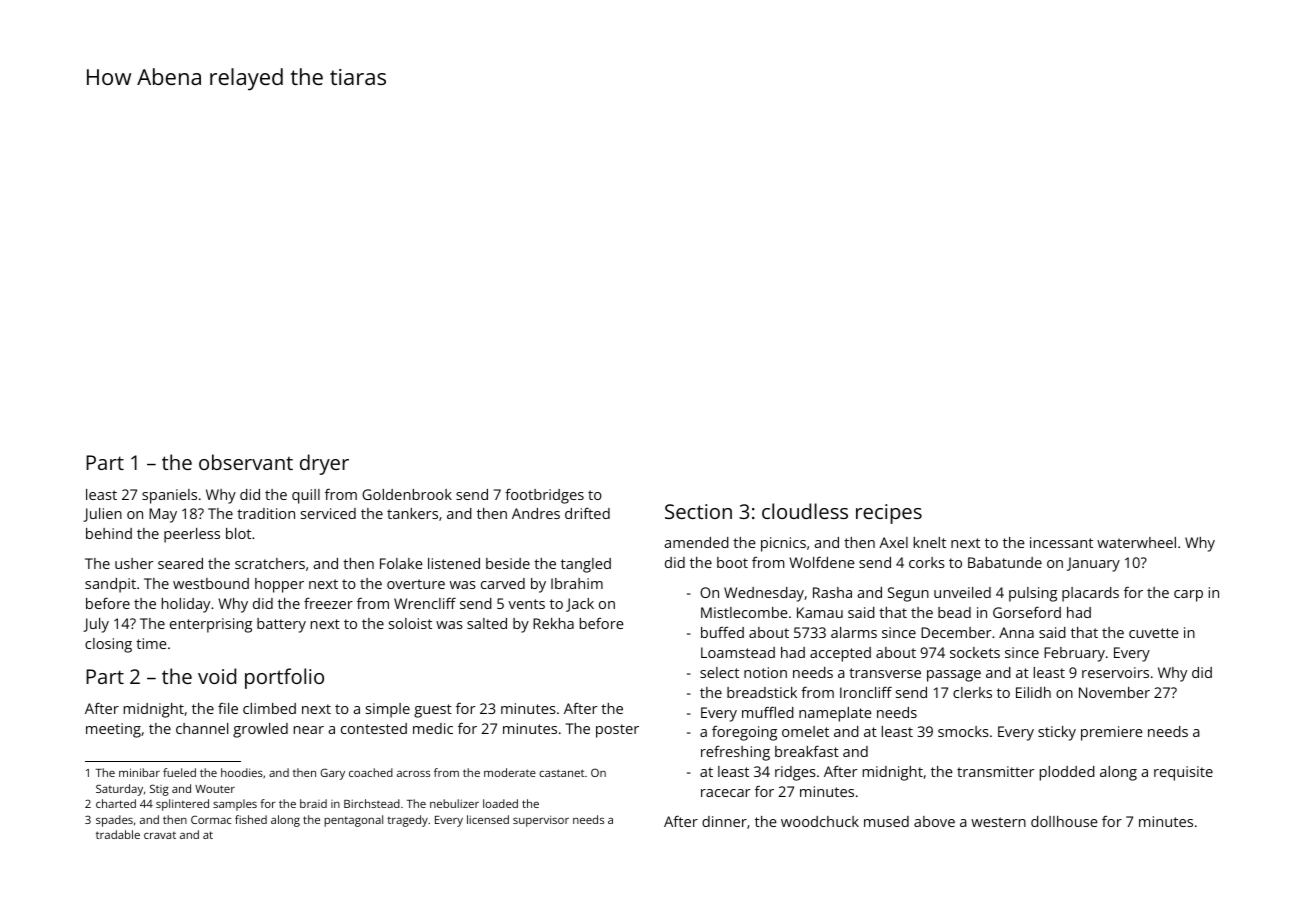  I want to click on sandpit, so click(110, 585).
